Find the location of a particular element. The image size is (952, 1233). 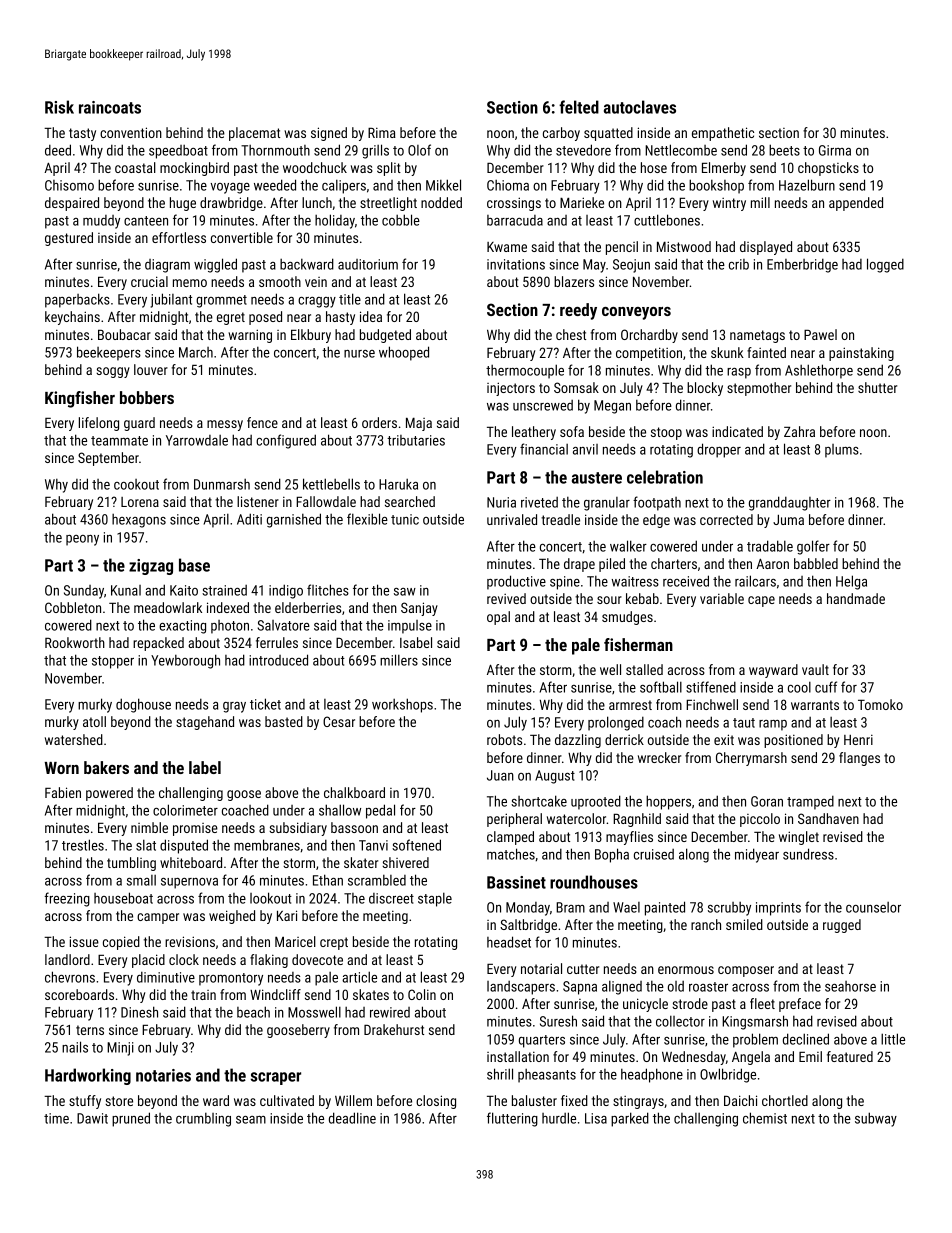

productive is located at coordinates (516, 582).
